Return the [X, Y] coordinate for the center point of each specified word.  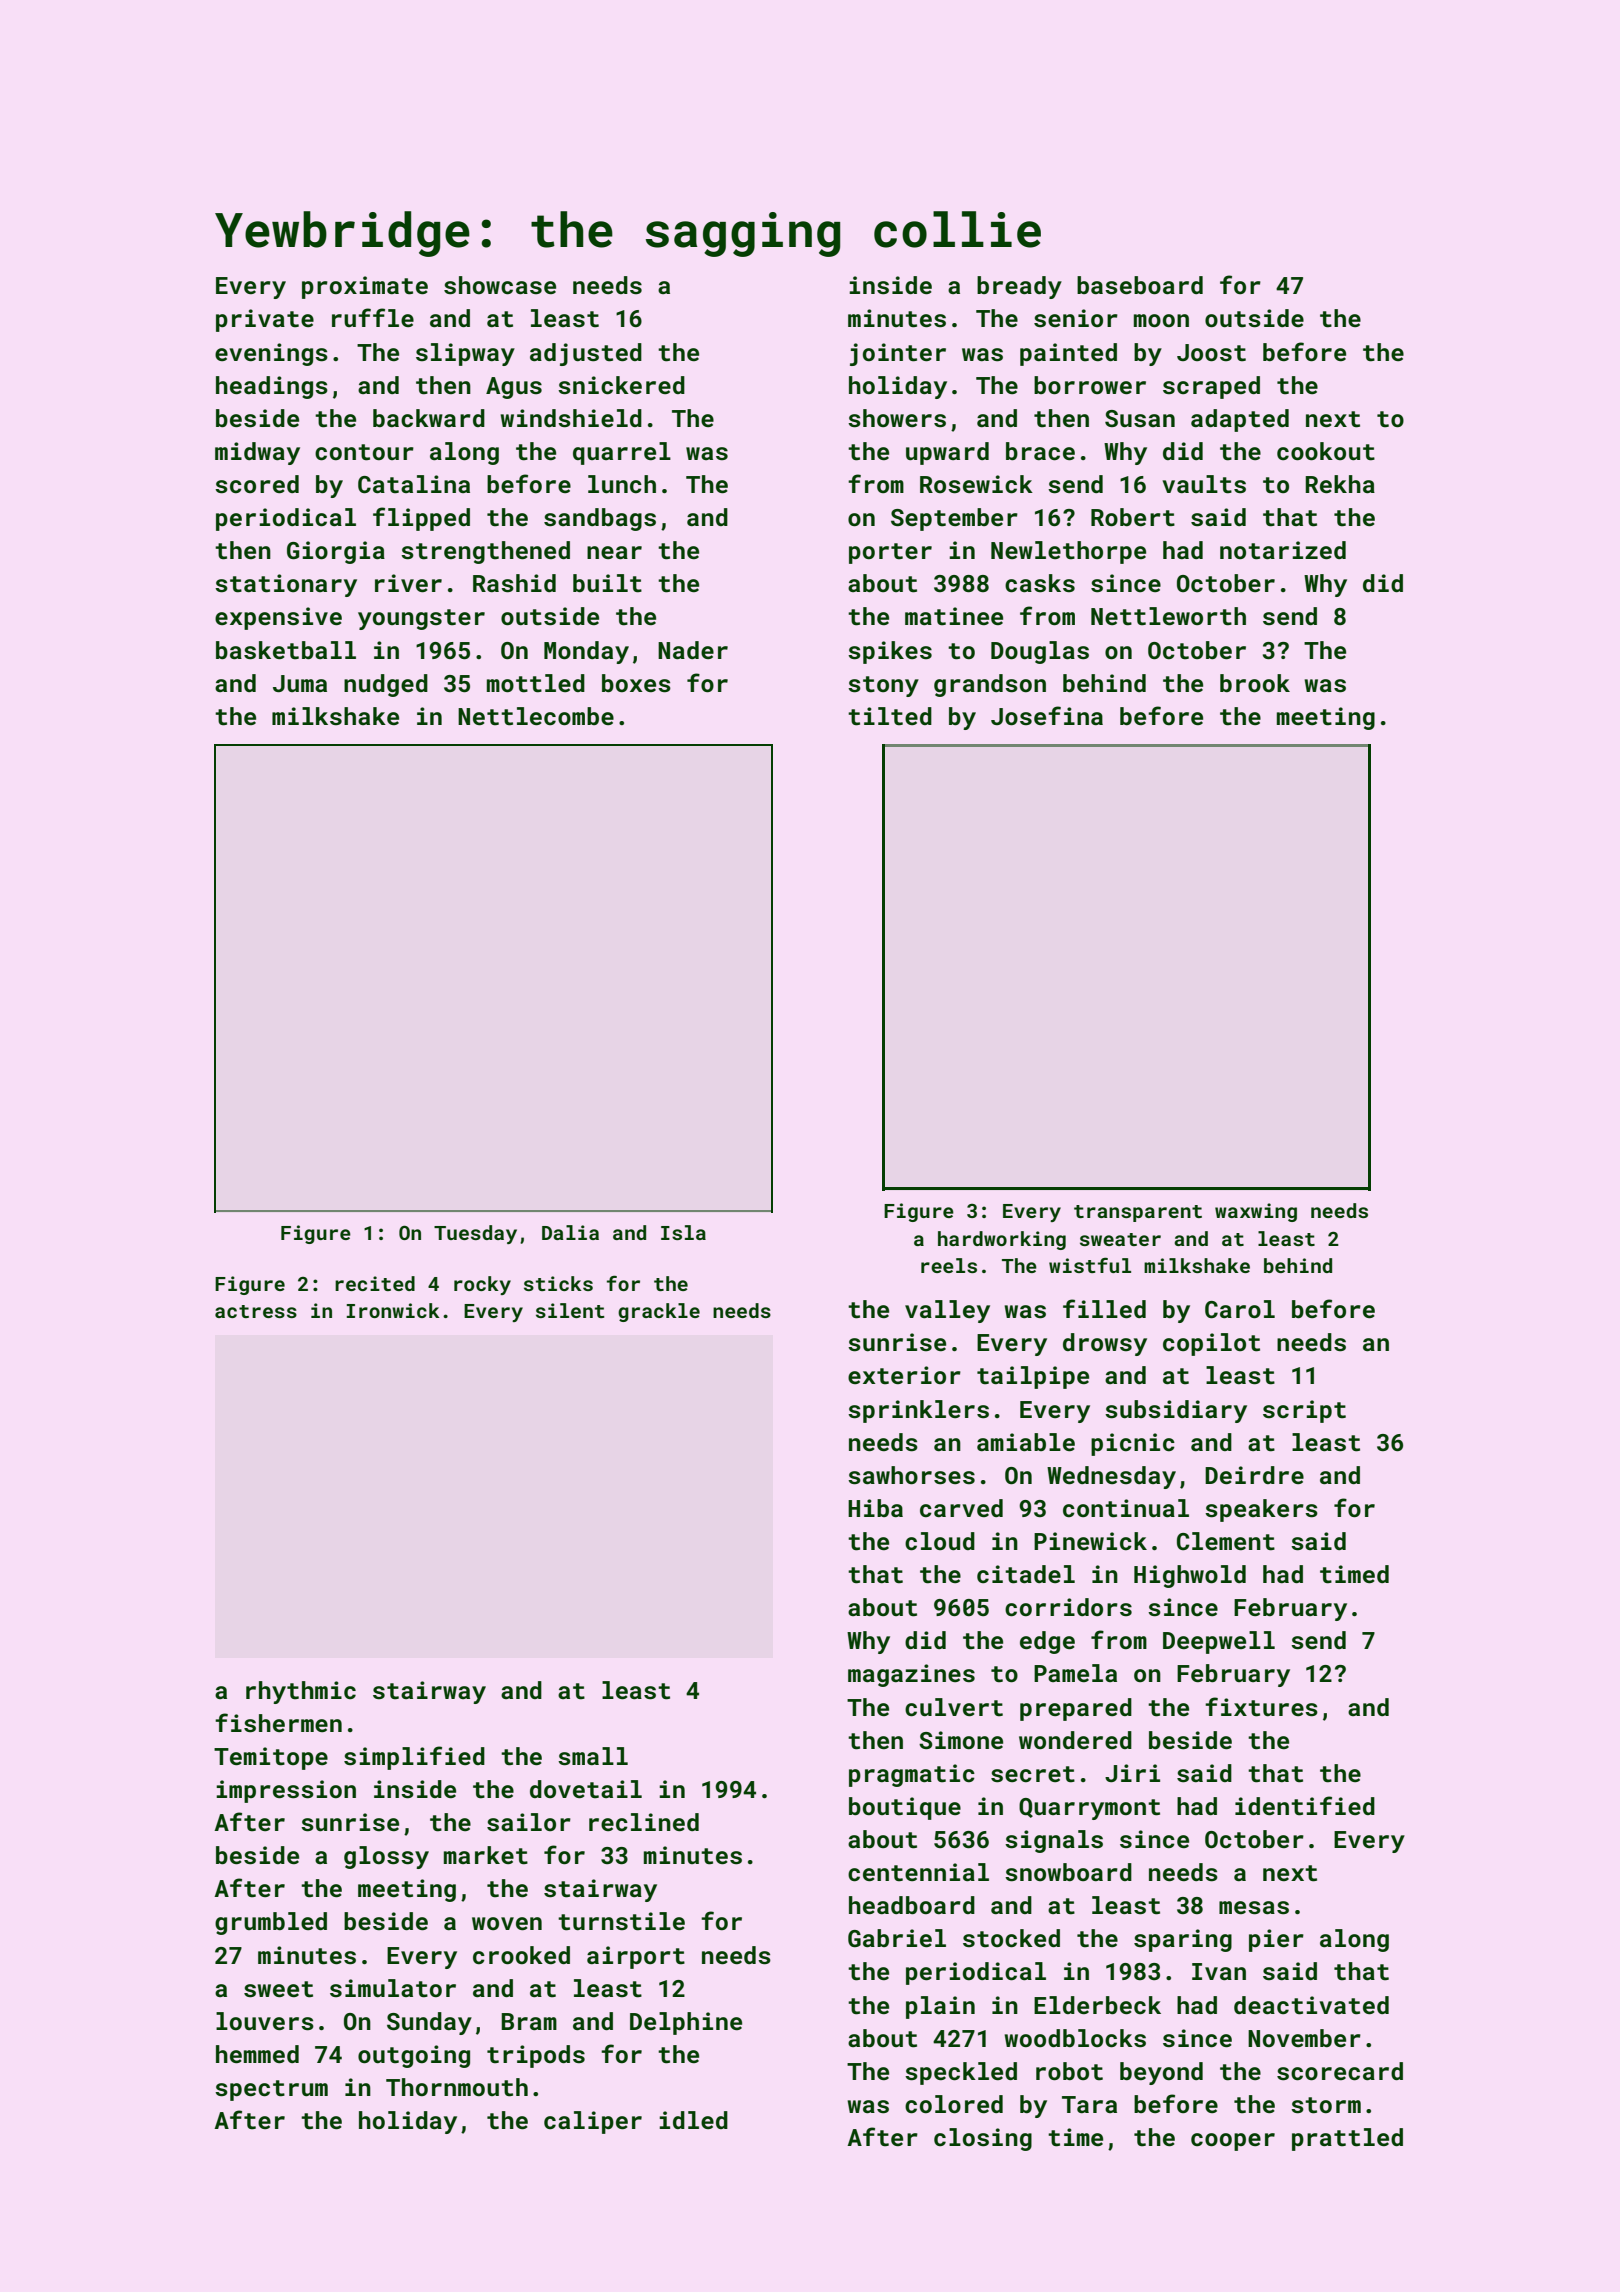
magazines [911, 1675]
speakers [1261, 1510]
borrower [1090, 385]
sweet [278, 1989]
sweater [1120, 1239]
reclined [644, 1822]
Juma [300, 683]
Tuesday [475, 1234]
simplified [414, 1758]
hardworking [1002, 1240]
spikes [890, 652]
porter [890, 553]
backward [429, 418]
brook [1255, 683]
